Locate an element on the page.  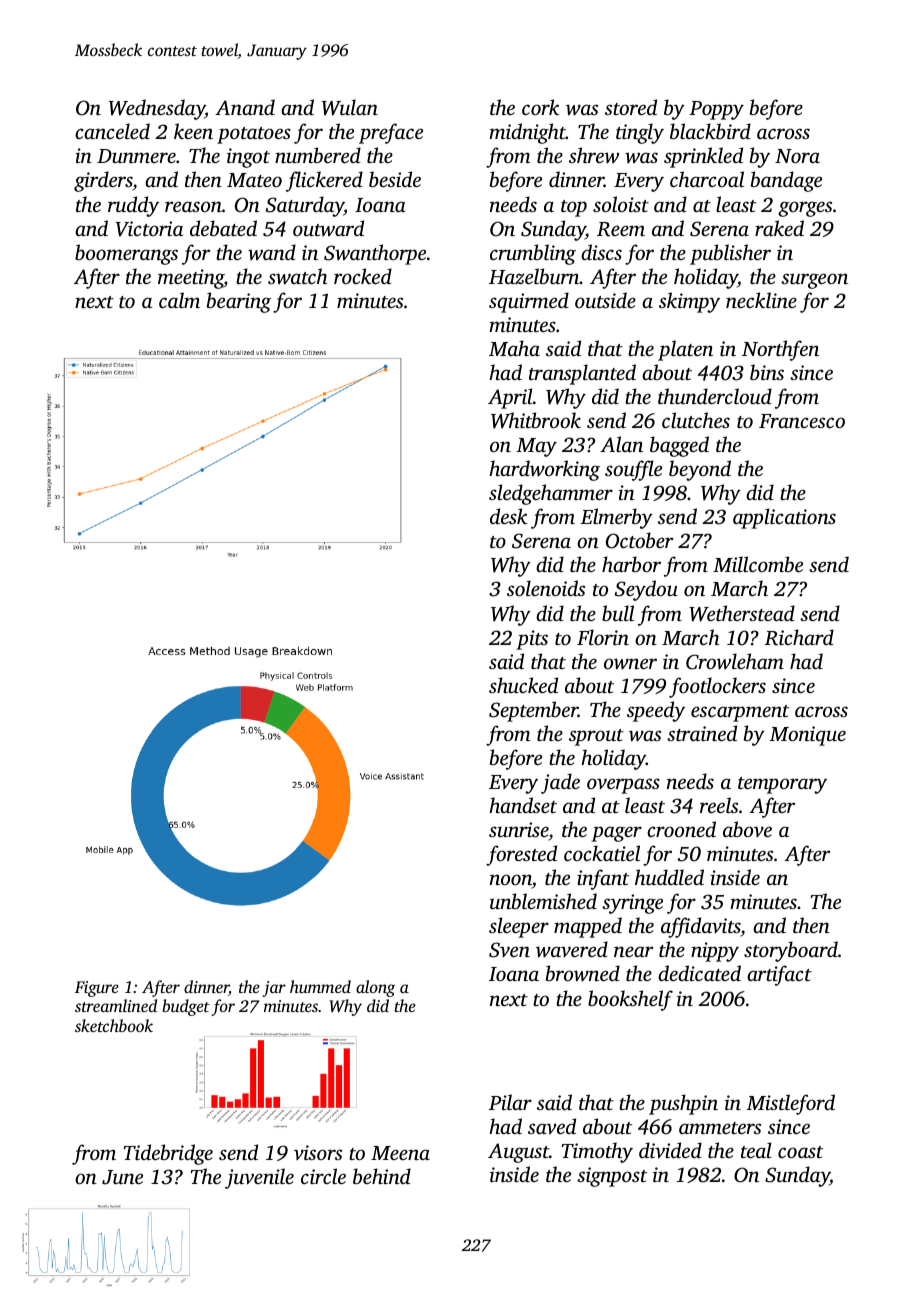
juvenile is located at coordinates (259, 1178).
